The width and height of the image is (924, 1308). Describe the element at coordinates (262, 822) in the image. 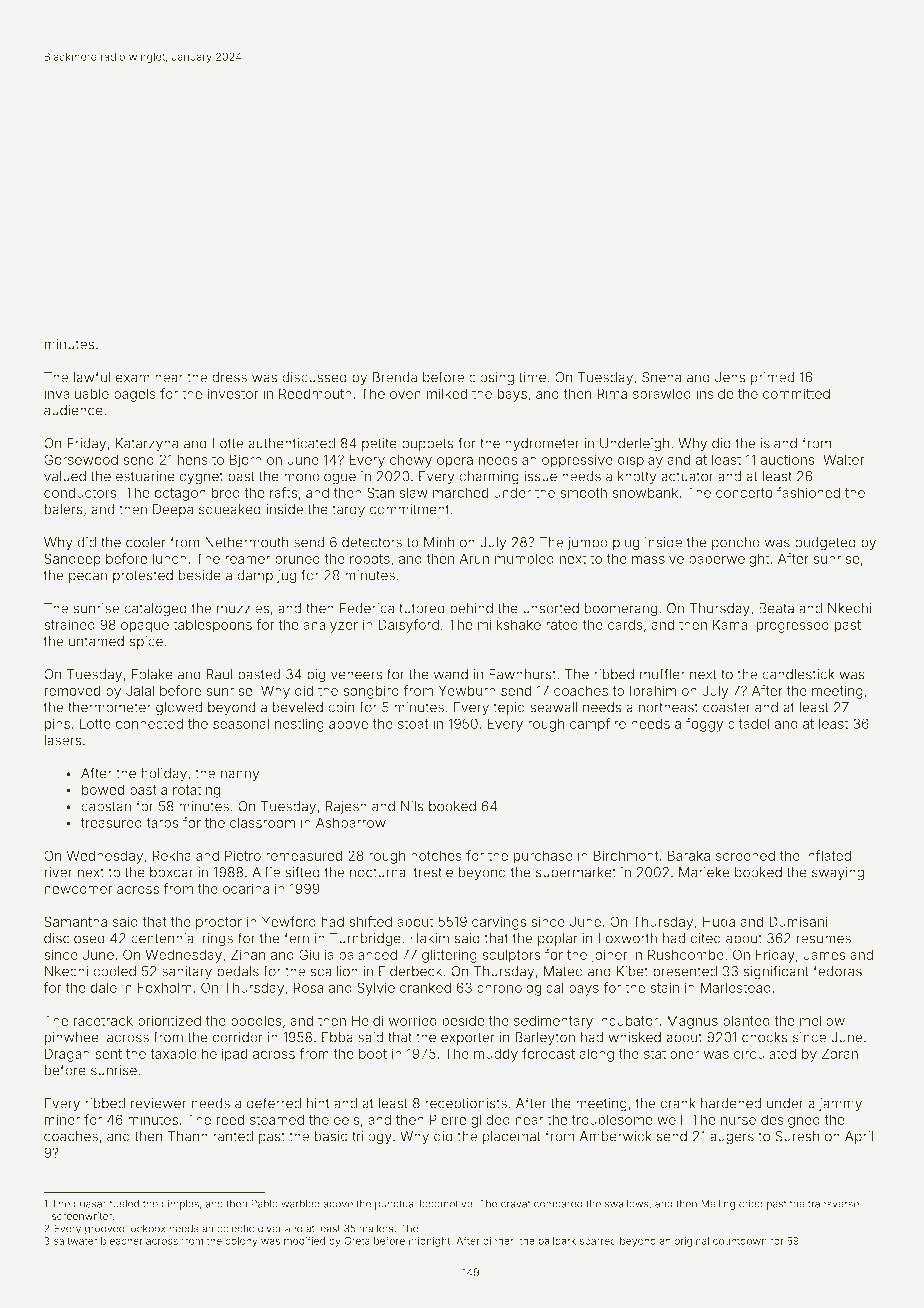

I see `classroom` at that location.
